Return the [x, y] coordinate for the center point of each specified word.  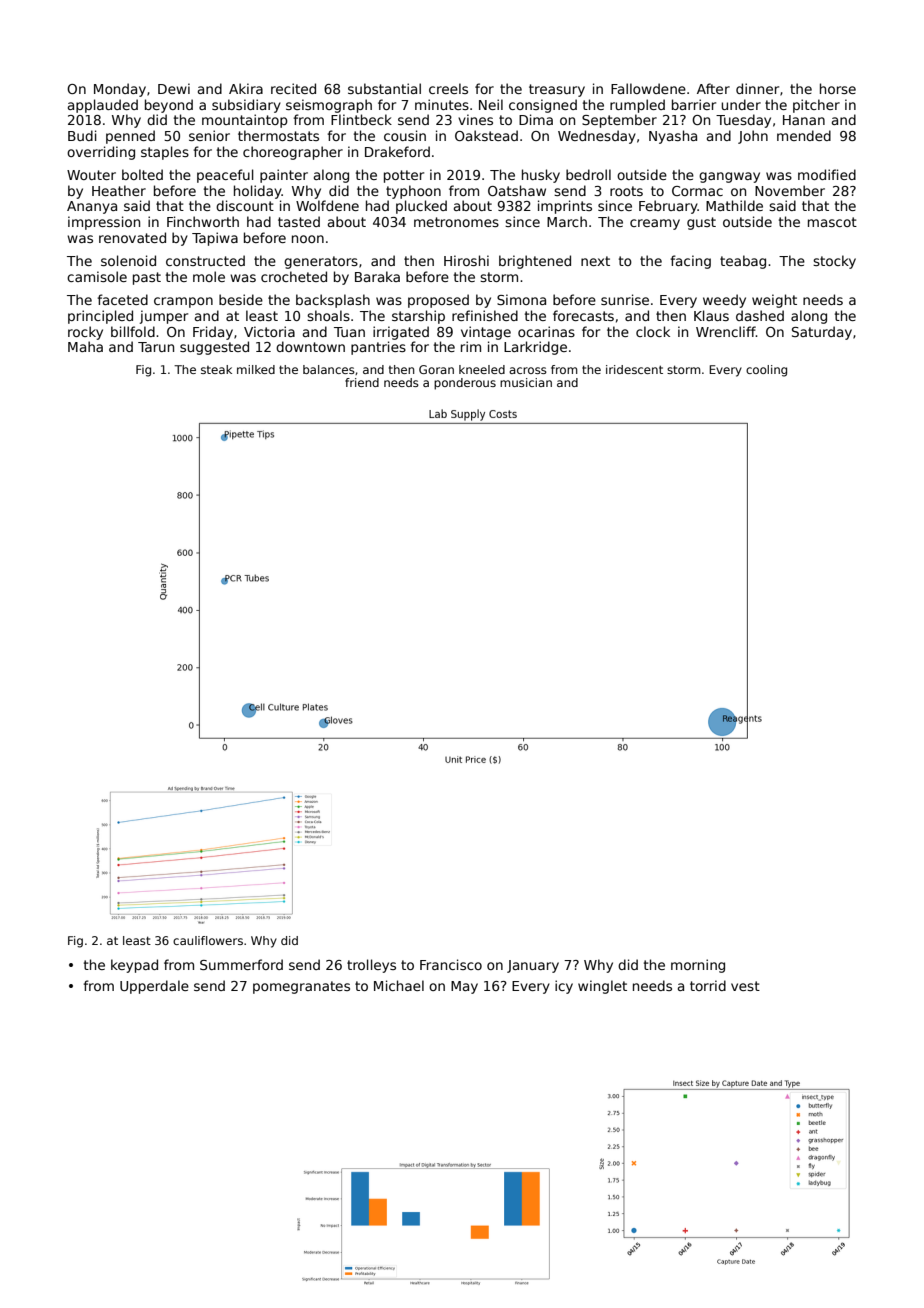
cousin [405, 135]
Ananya [92, 207]
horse [838, 88]
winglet [602, 987]
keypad [134, 966]
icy [564, 987]
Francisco [451, 964]
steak [216, 369]
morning [698, 966]
